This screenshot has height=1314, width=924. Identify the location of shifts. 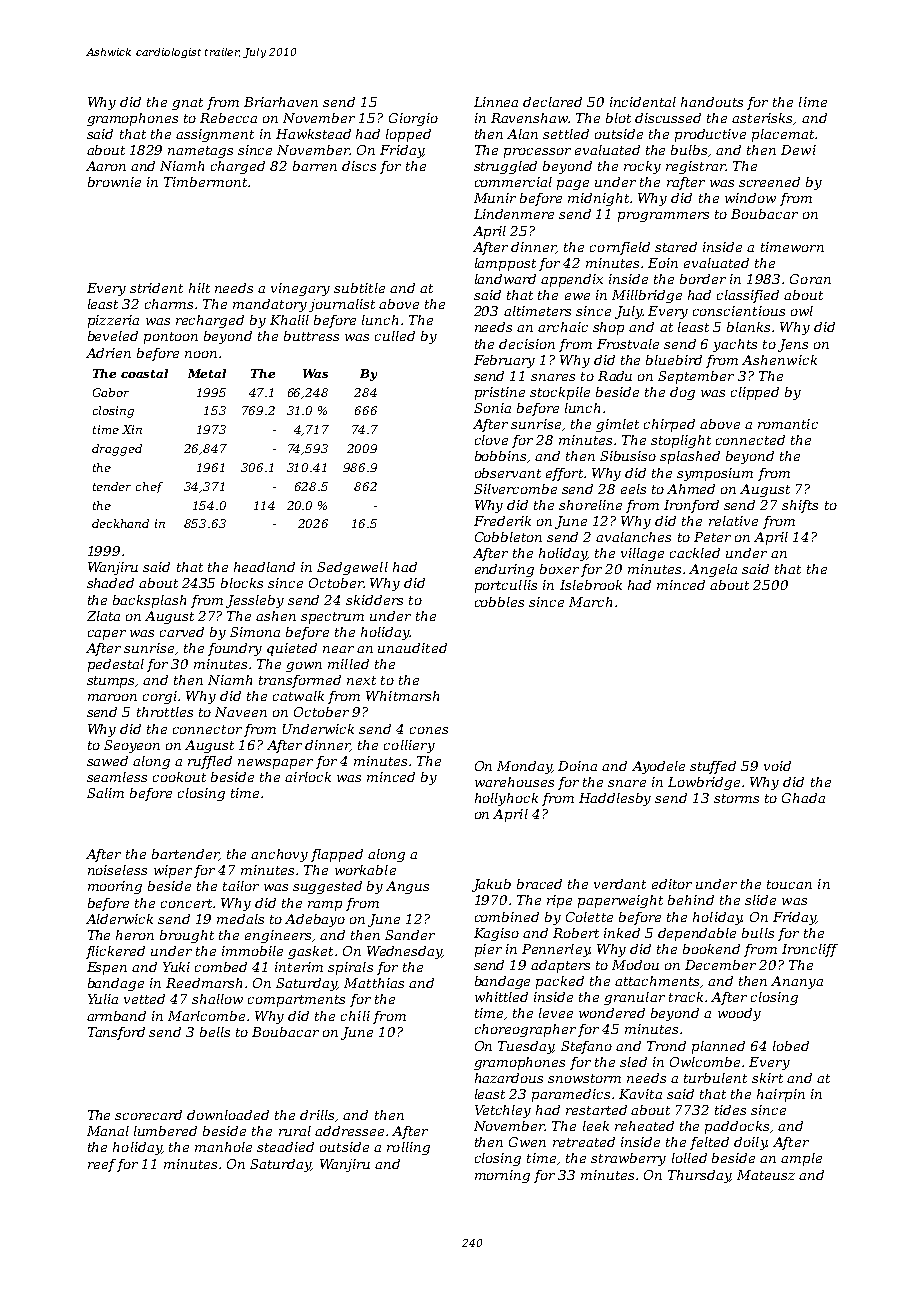
(800, 506).
